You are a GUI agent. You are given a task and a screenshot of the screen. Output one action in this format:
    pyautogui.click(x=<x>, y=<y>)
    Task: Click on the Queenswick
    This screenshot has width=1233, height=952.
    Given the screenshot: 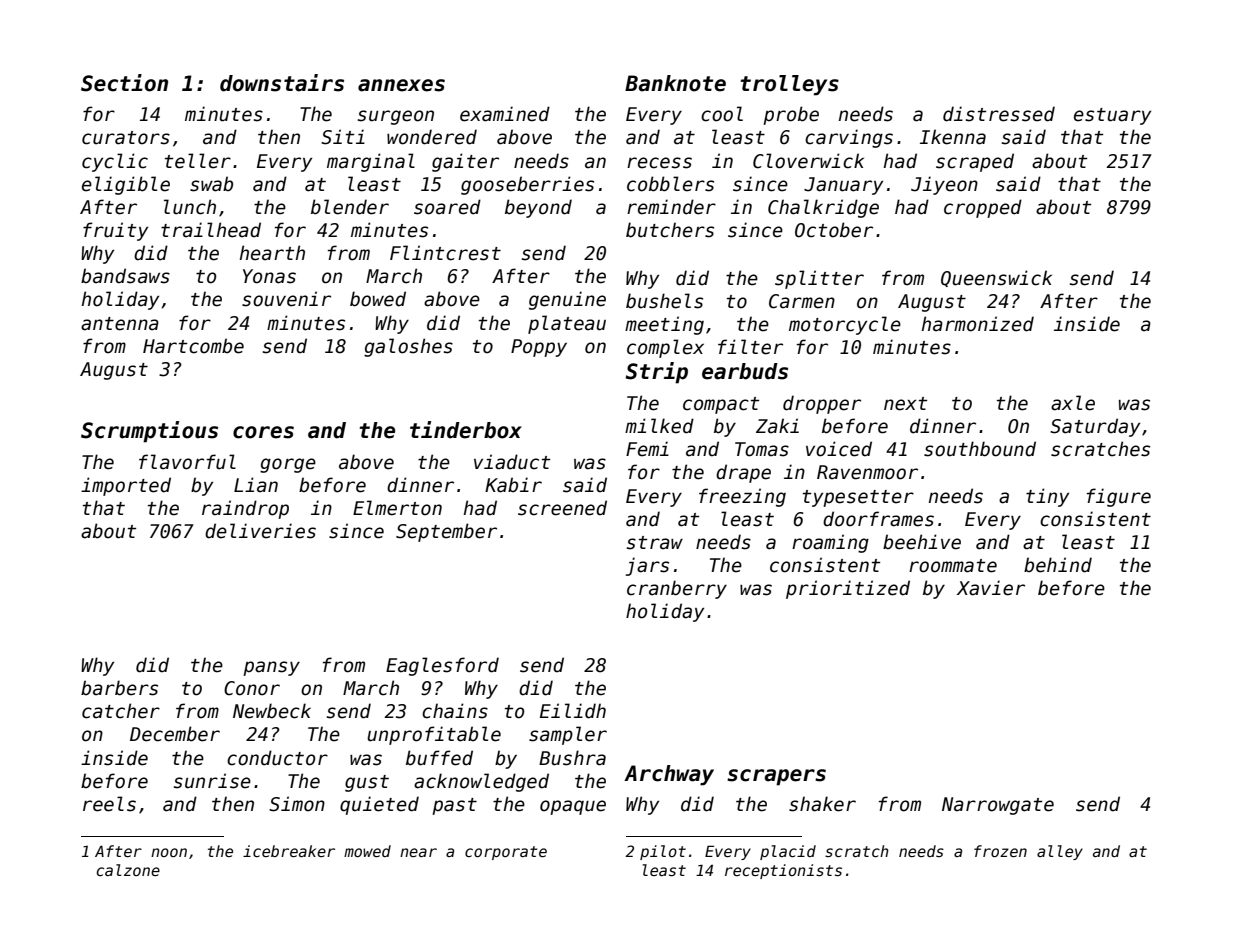 What is the action you would take?
    pyautogui.click(x=996, y=278)
